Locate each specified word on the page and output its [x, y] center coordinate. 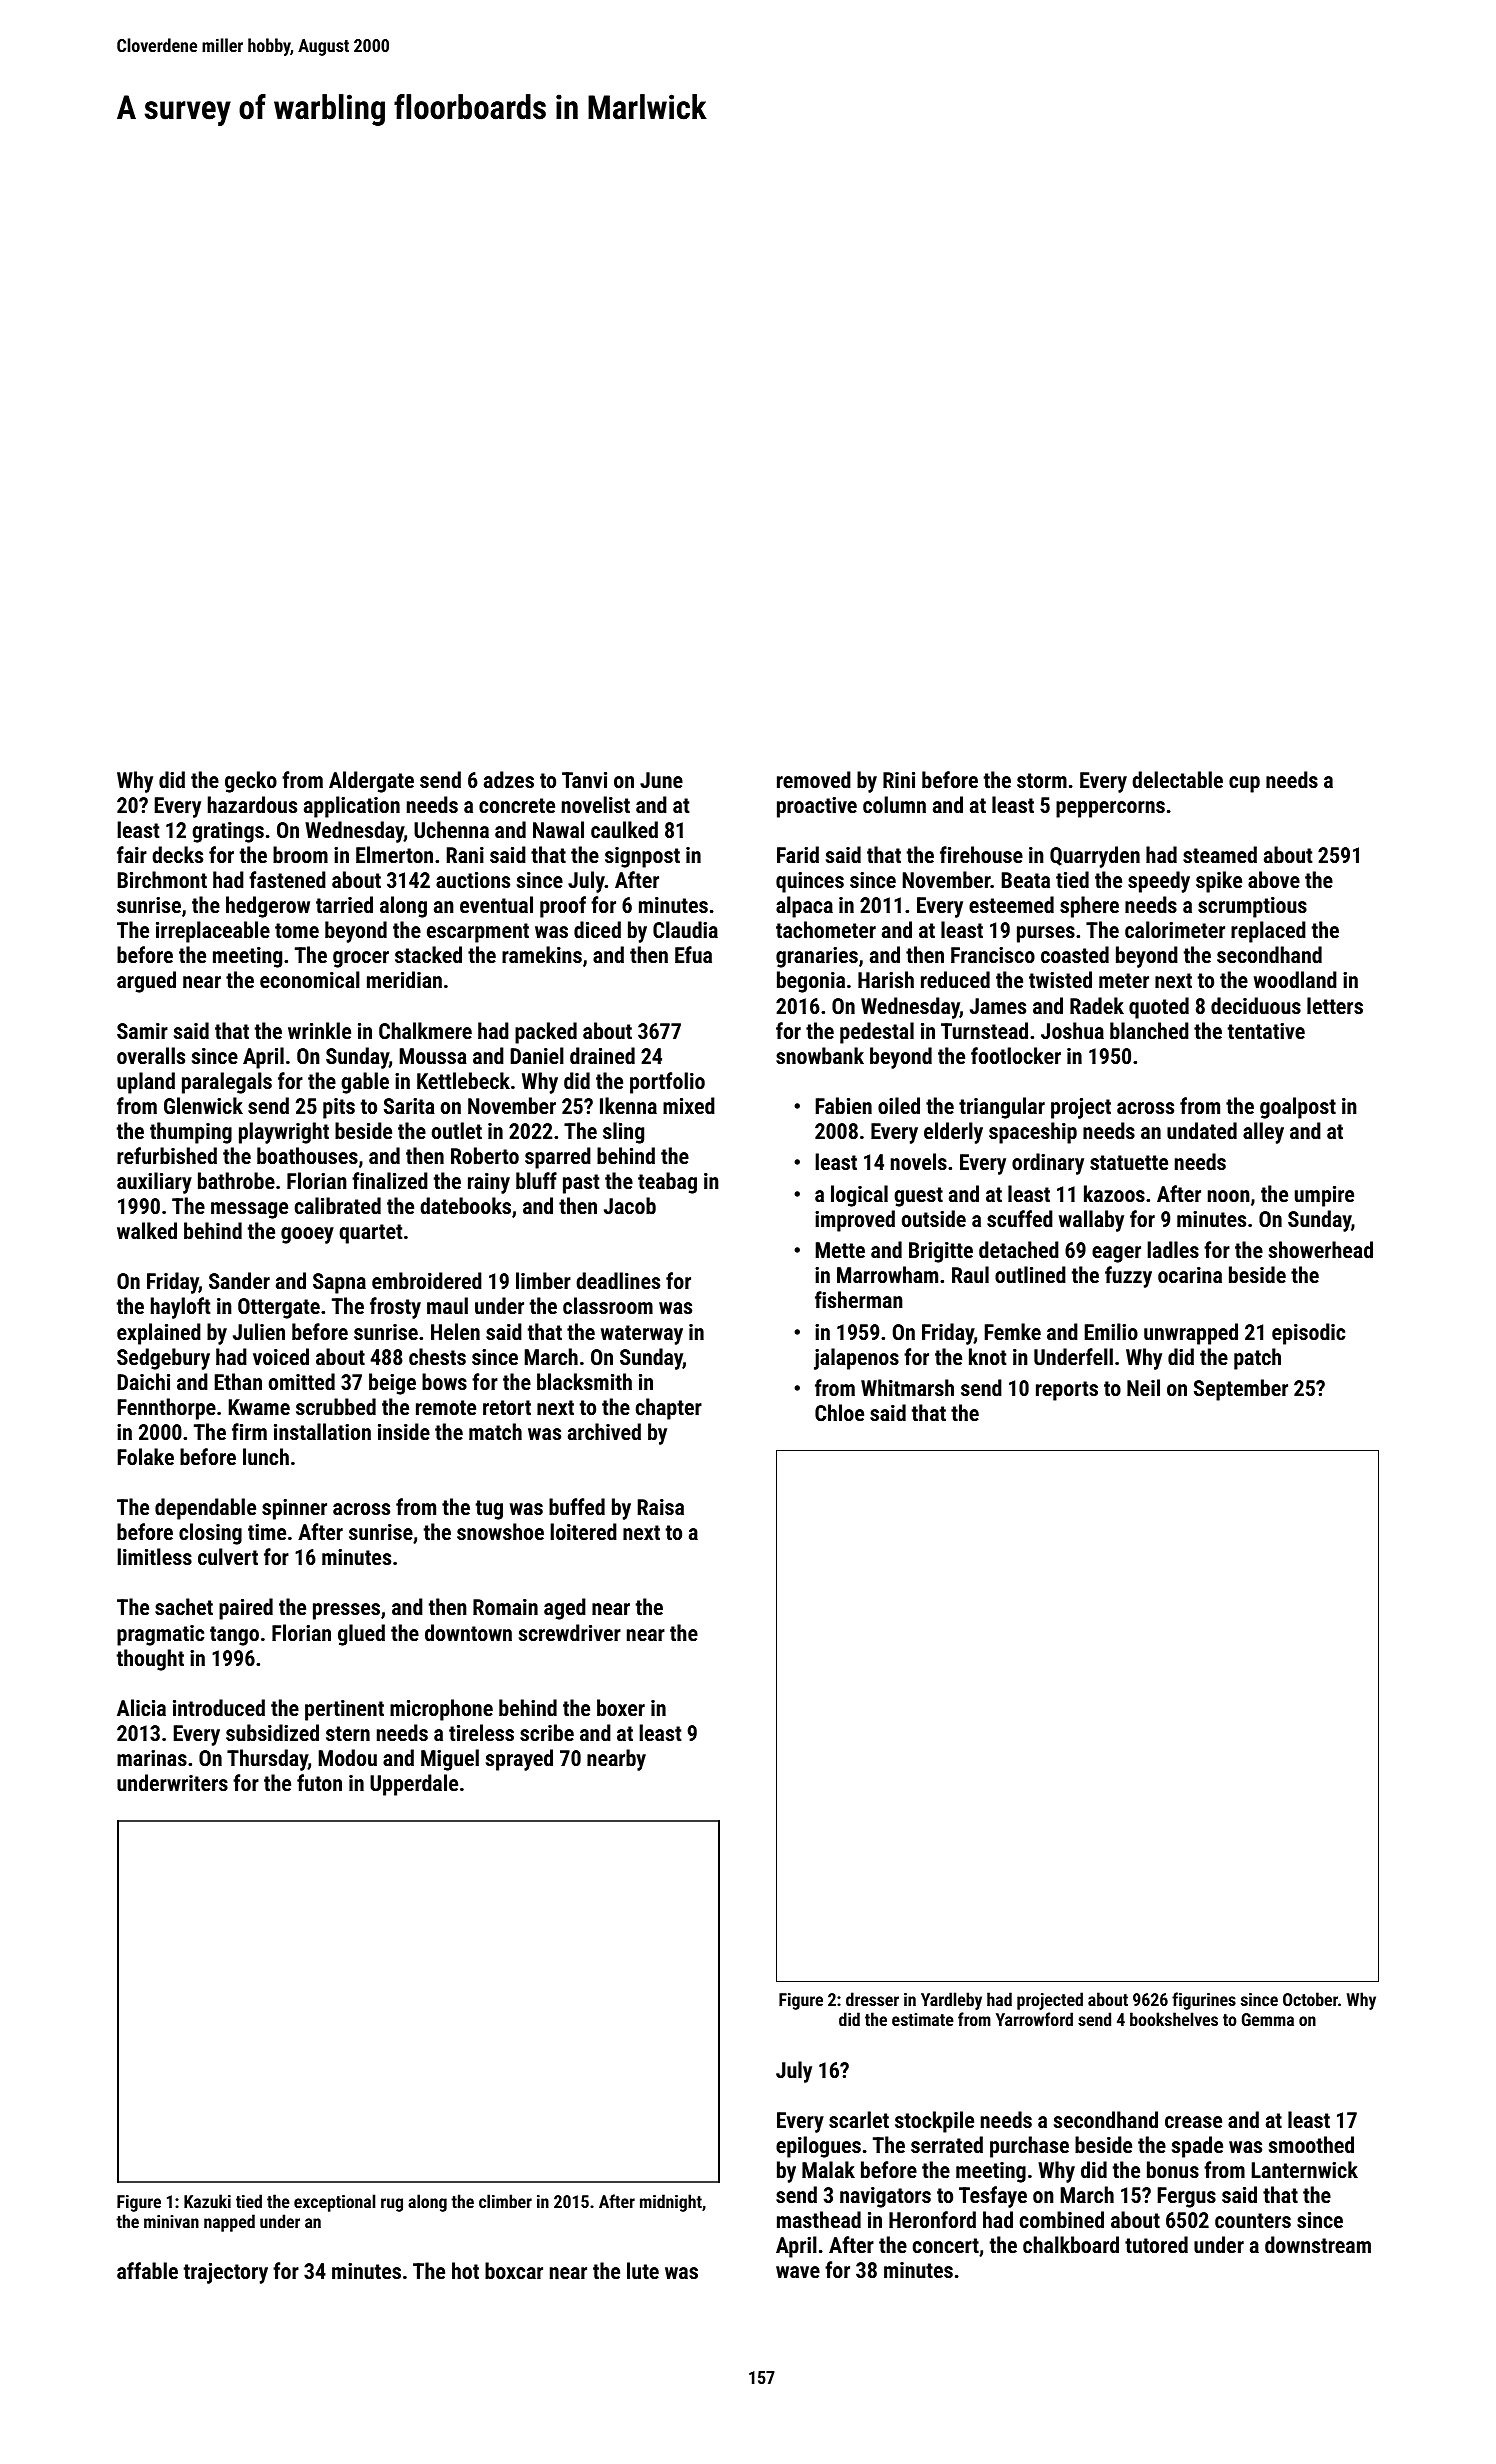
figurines [1204, 2001]
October [1310, 1999]
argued [146, 982]
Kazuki [207, 2201]
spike [1219, 882]
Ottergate [279, 1308]
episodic [1308, 1334]
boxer [621, 1707]
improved [855, 1221]
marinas [152, 1758]
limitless [154, 1556]
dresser [872, 1999]
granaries [817, 957]
